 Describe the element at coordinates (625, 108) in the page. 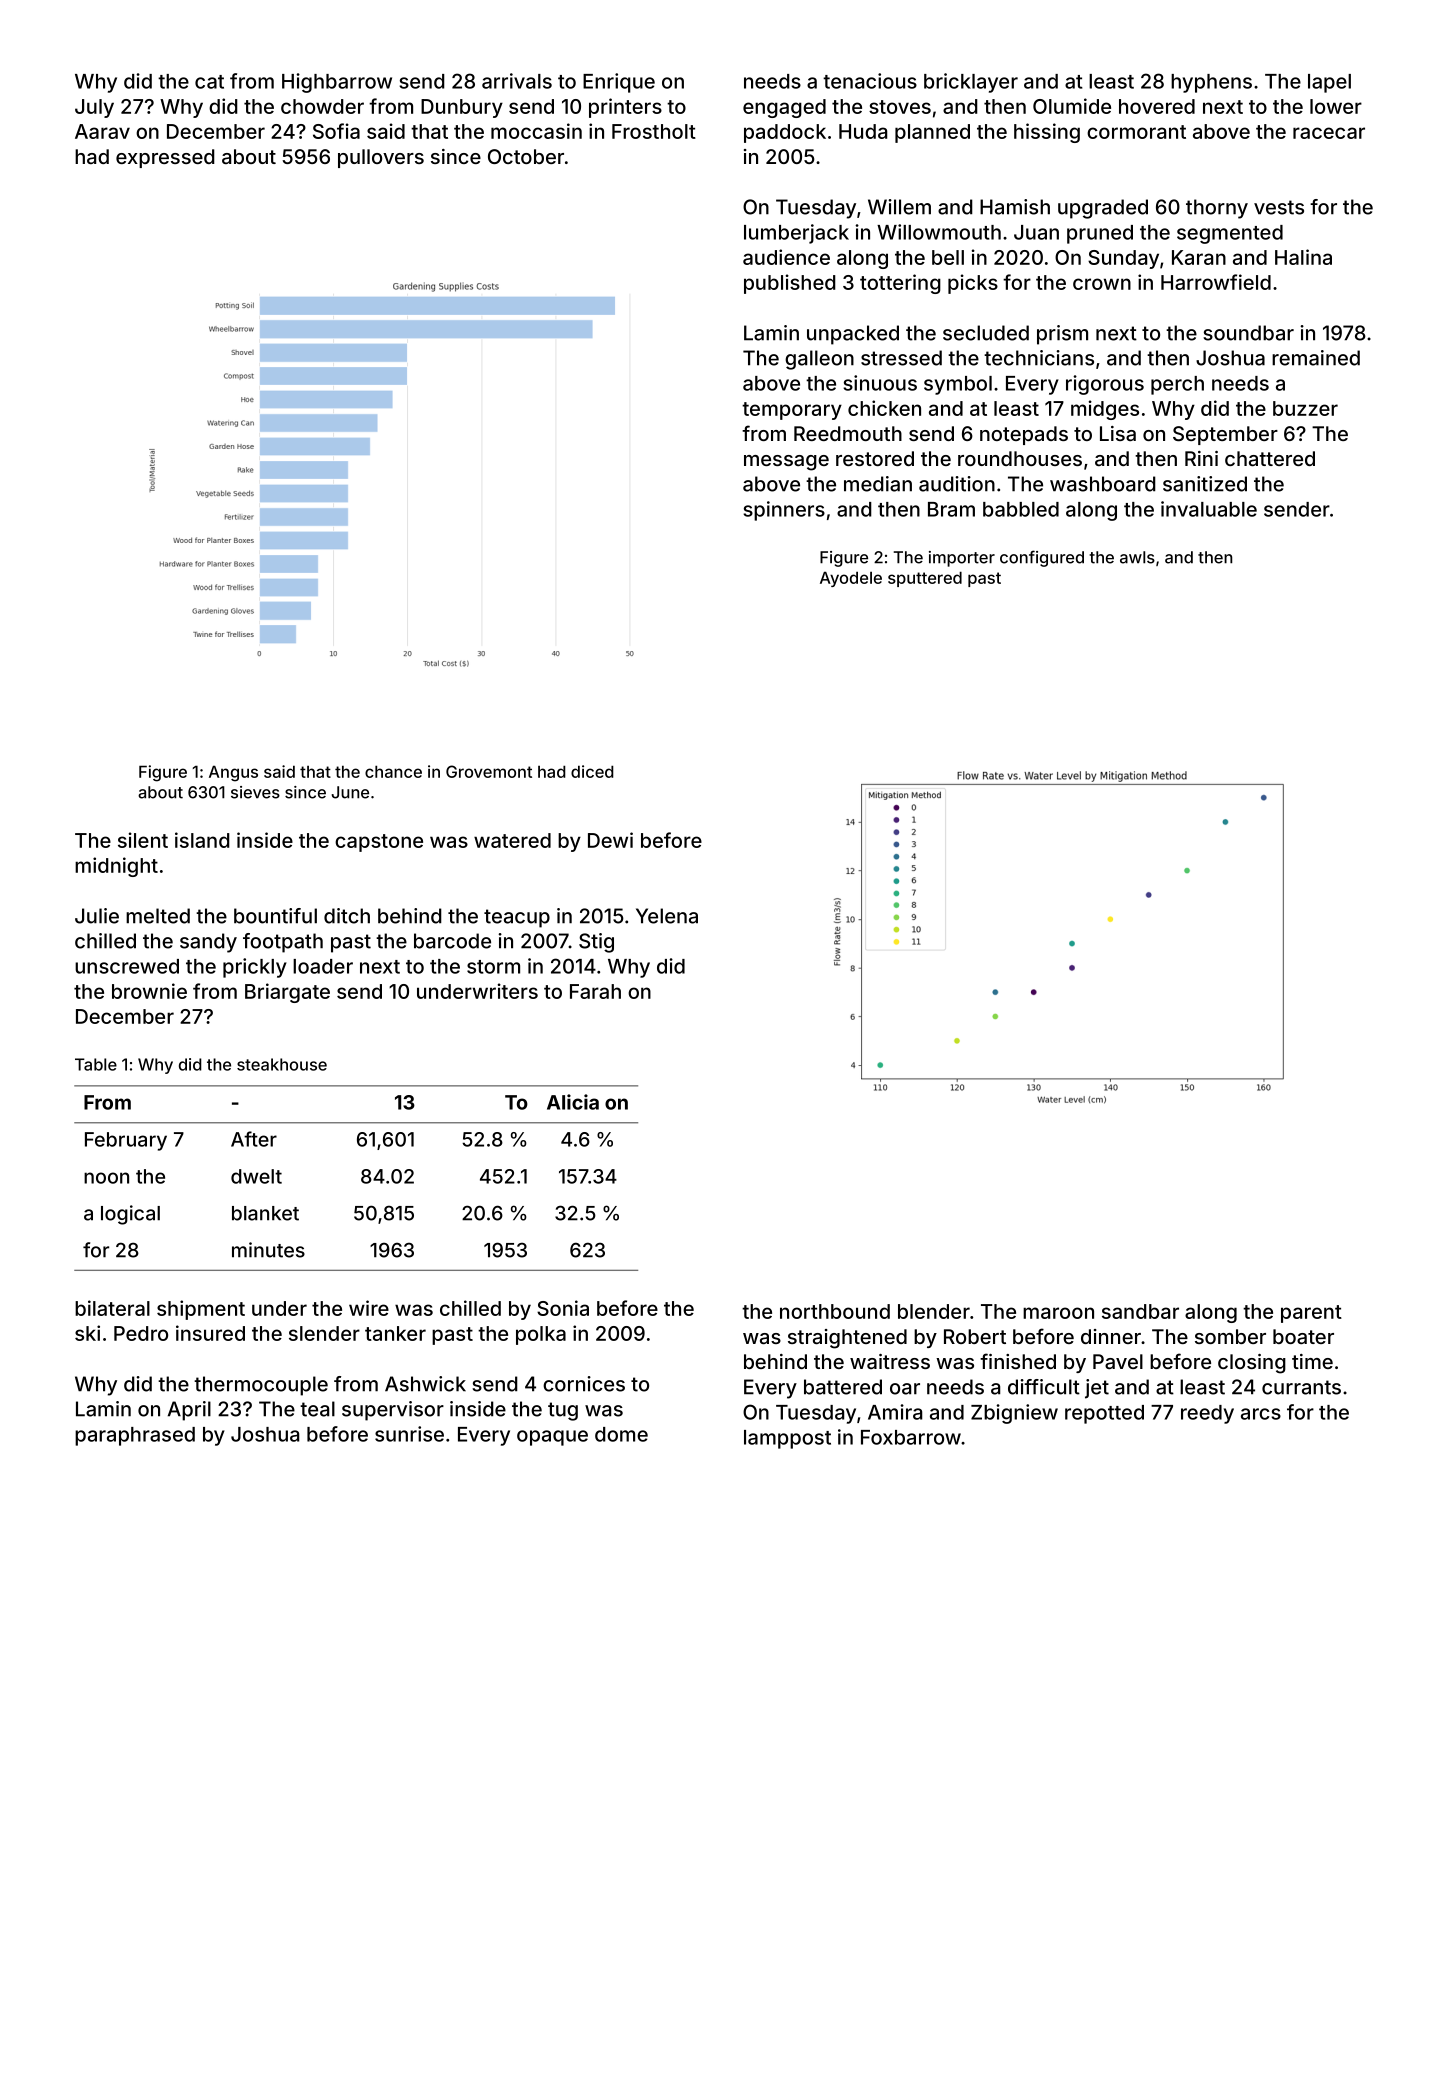

I see `printers` at that location.
